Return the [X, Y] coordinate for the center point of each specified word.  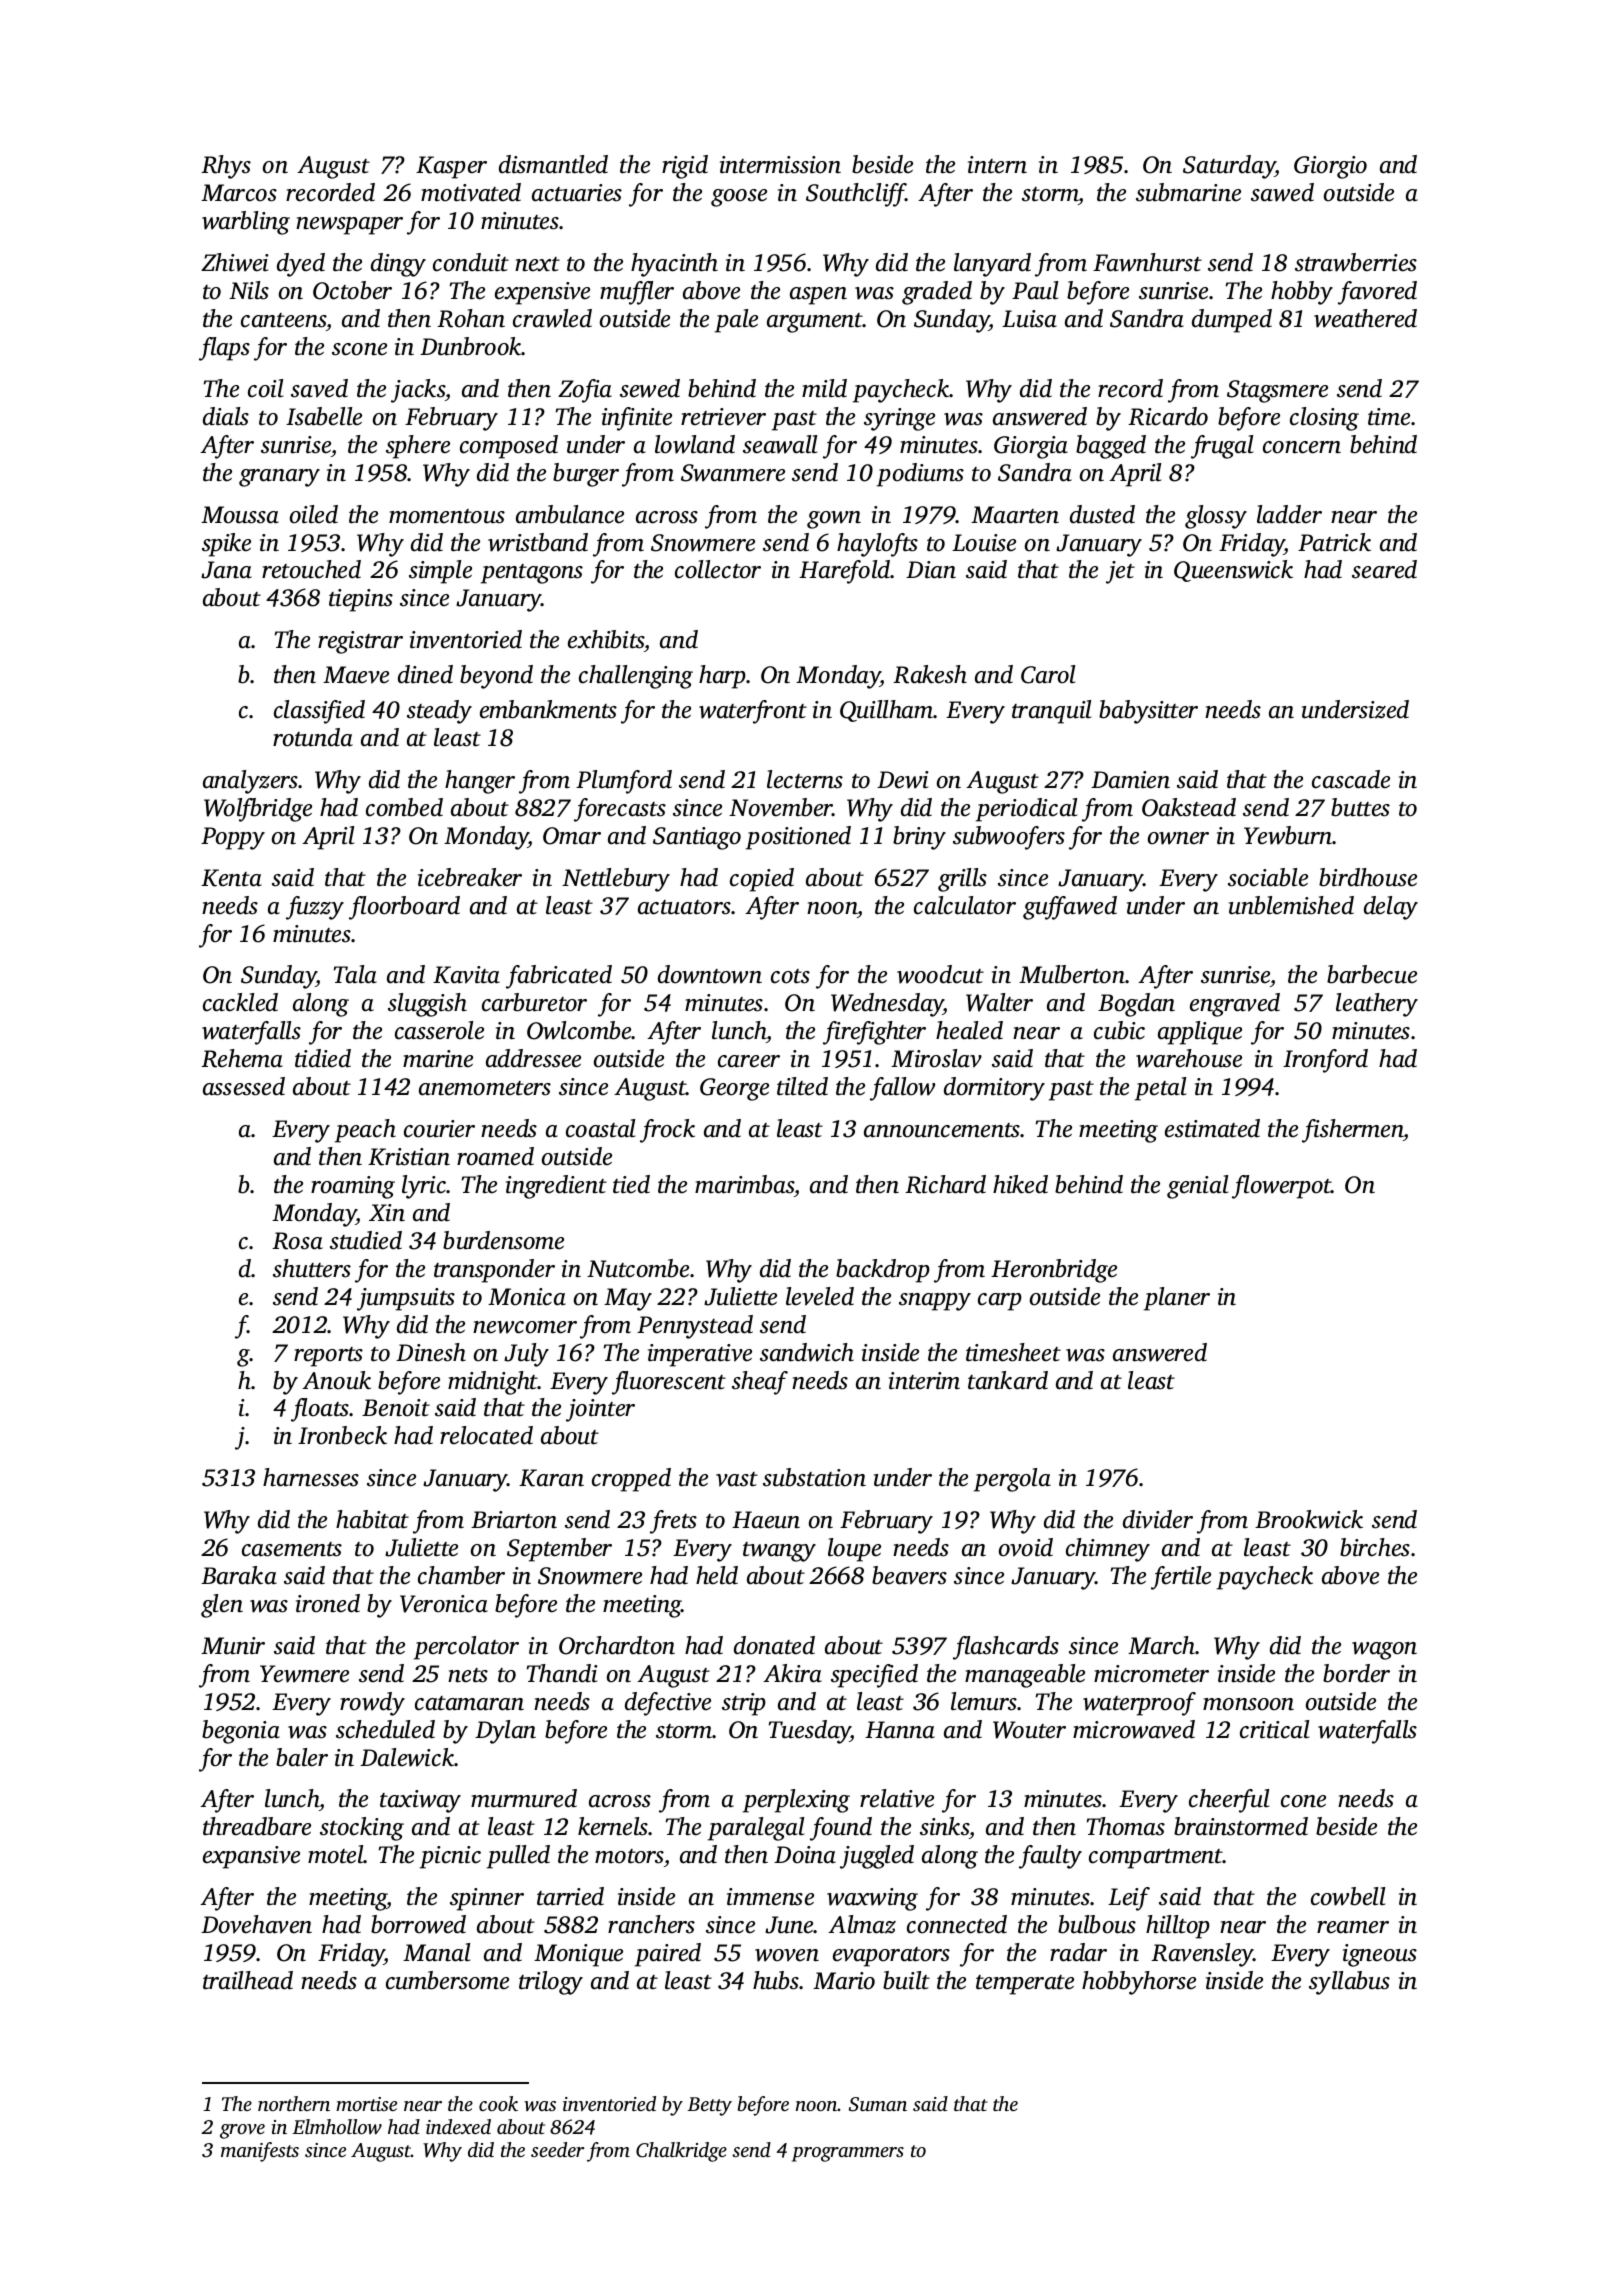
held [717, 1575]
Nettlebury [616, 880]
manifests [260, 2152]
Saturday [1229, 167]
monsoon [1248, 1704]
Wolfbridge [258, 810]
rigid [685, 167]
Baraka [239, 1575]
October [352, 290]
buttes [1360, 807]
